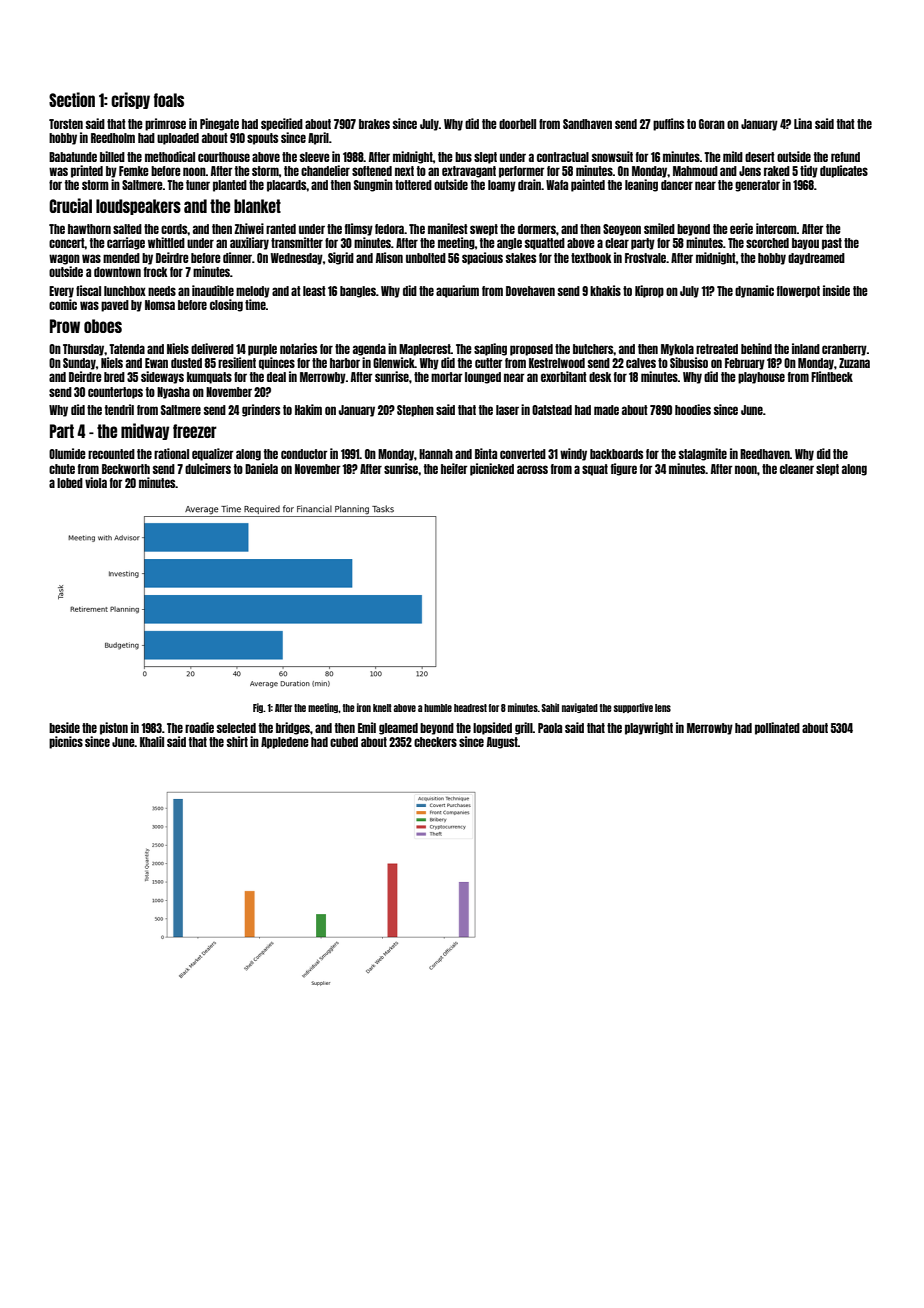 The width and height of the screenshot is (924, 1308). I want to click on primrose, so click(165, 124).
